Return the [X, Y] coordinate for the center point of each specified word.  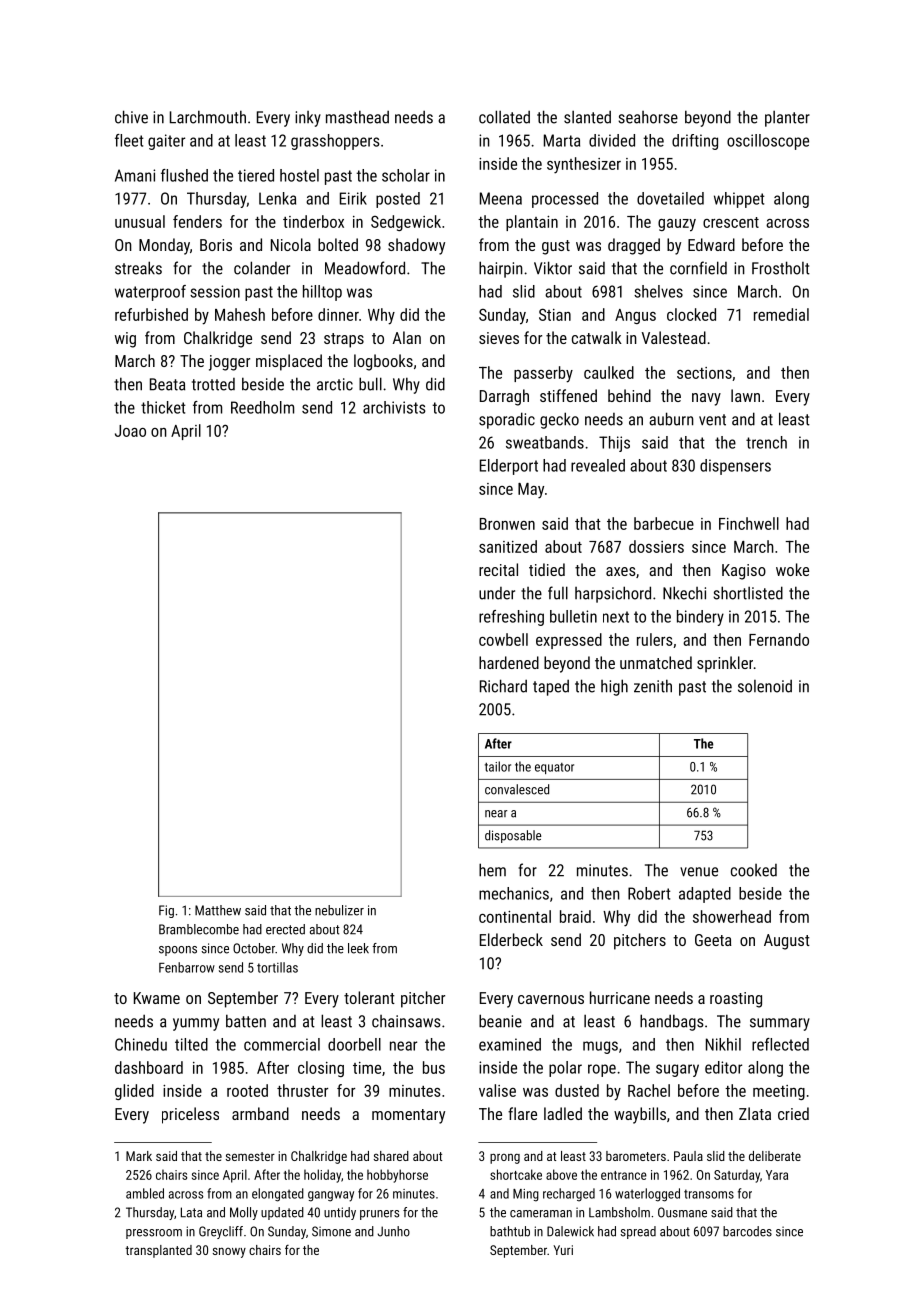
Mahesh [240, 314]
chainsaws [406, 1021]
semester [250, 1156]
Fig [166, 911]
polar [565, 1069]
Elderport [509, 467]
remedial [781, 314]
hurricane [620, 997]
